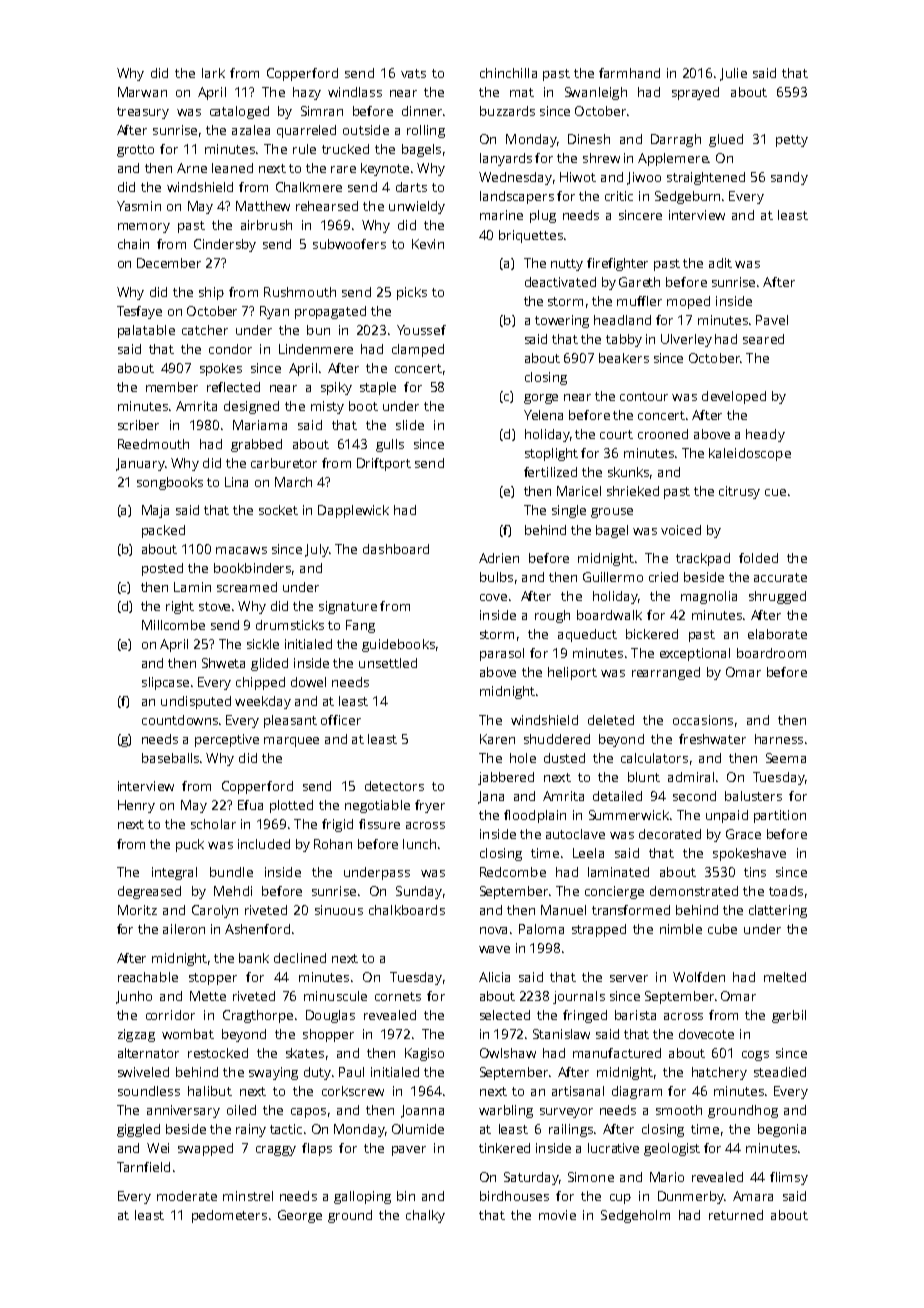 The height and width of the screenshot is (1308, 924). Describe the element at coordinates (733, 74) in the screenshot. I see `Julie` at that location.
